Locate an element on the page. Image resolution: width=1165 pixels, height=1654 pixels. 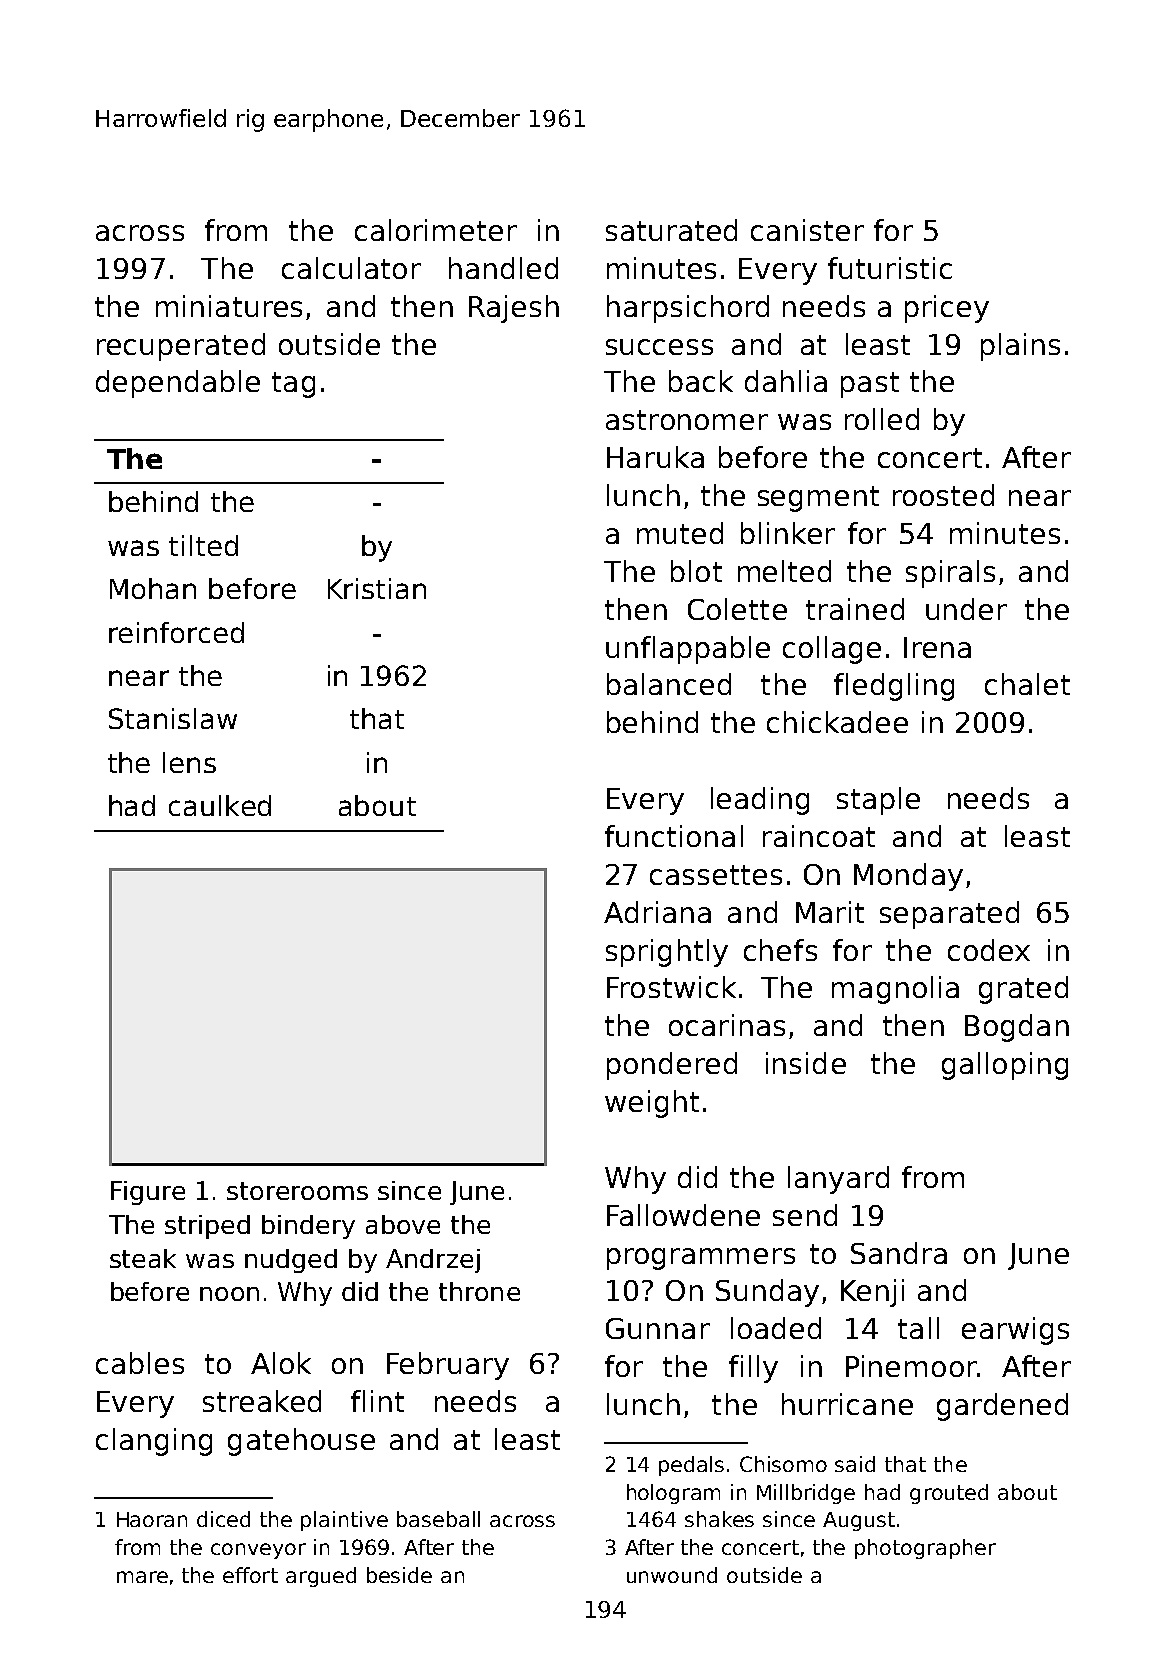
cassettes is located at coordinates (716, 875).
